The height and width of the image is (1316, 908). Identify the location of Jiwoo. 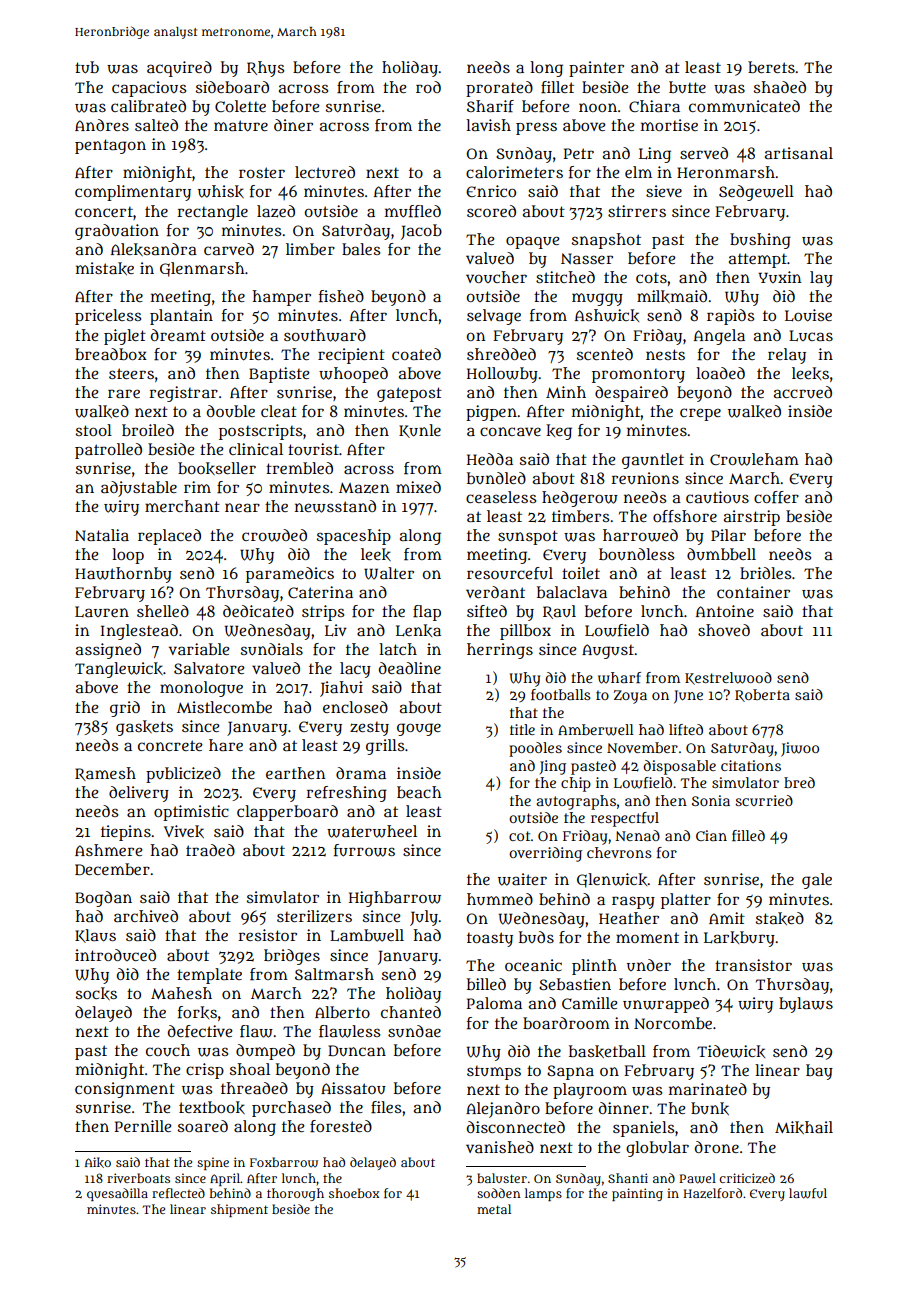
(800, 749).
